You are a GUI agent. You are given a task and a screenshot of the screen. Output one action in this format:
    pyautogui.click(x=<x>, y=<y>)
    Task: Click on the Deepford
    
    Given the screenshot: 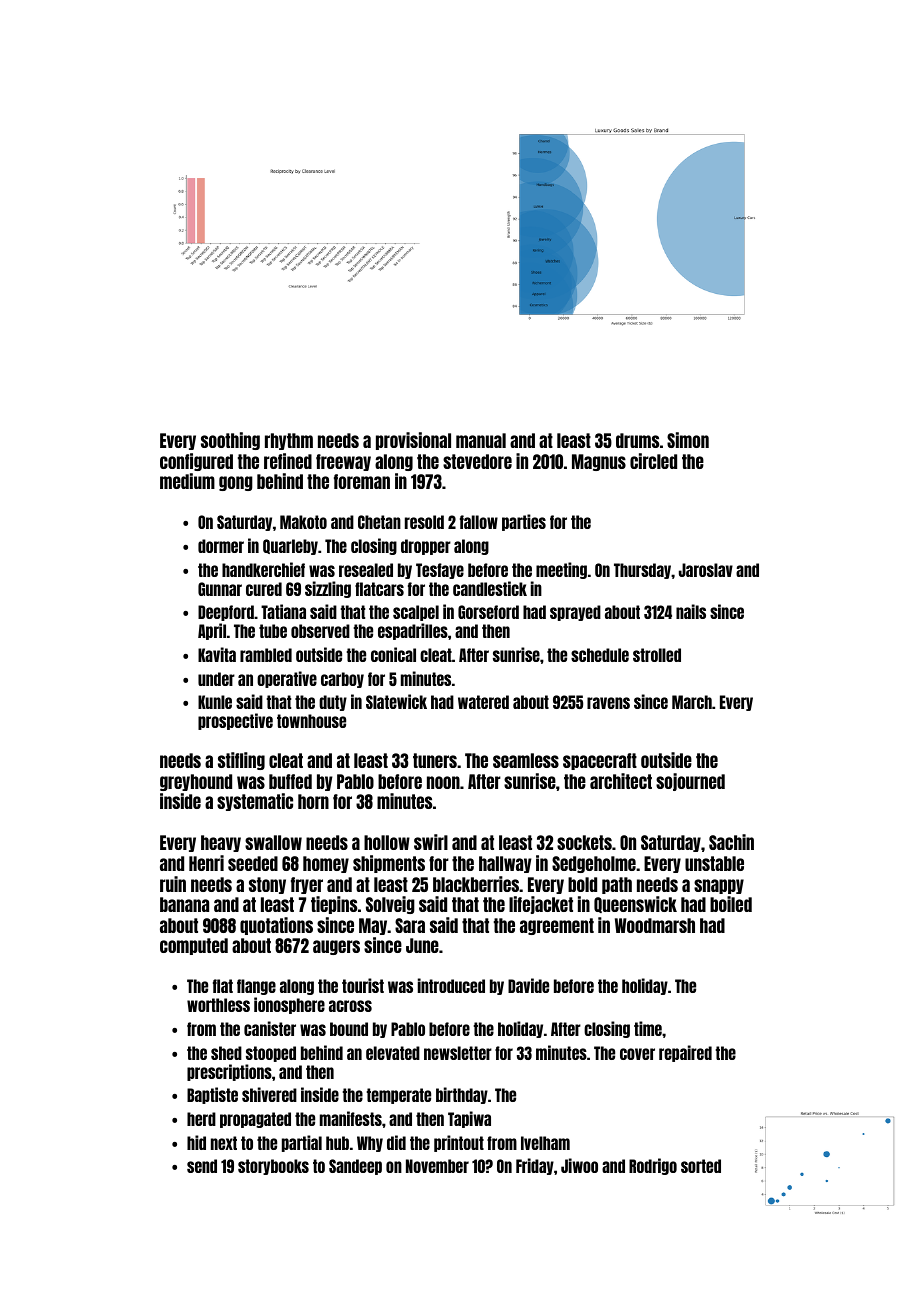 What is the action you would take?
    pyautogui.click(x=226, y=613)
